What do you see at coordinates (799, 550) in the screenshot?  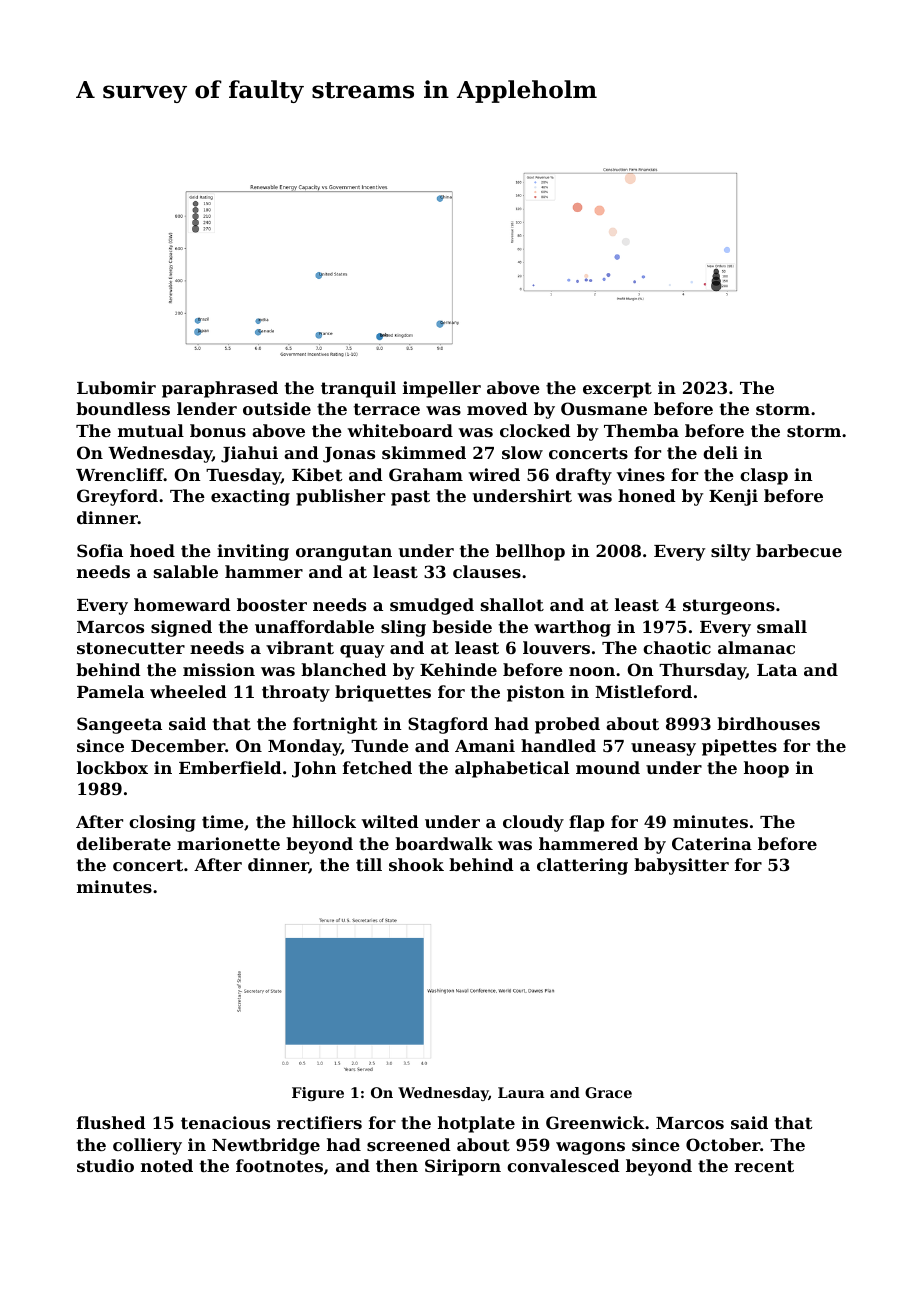 I see `barbecue` at bounding box center [799, 550].
